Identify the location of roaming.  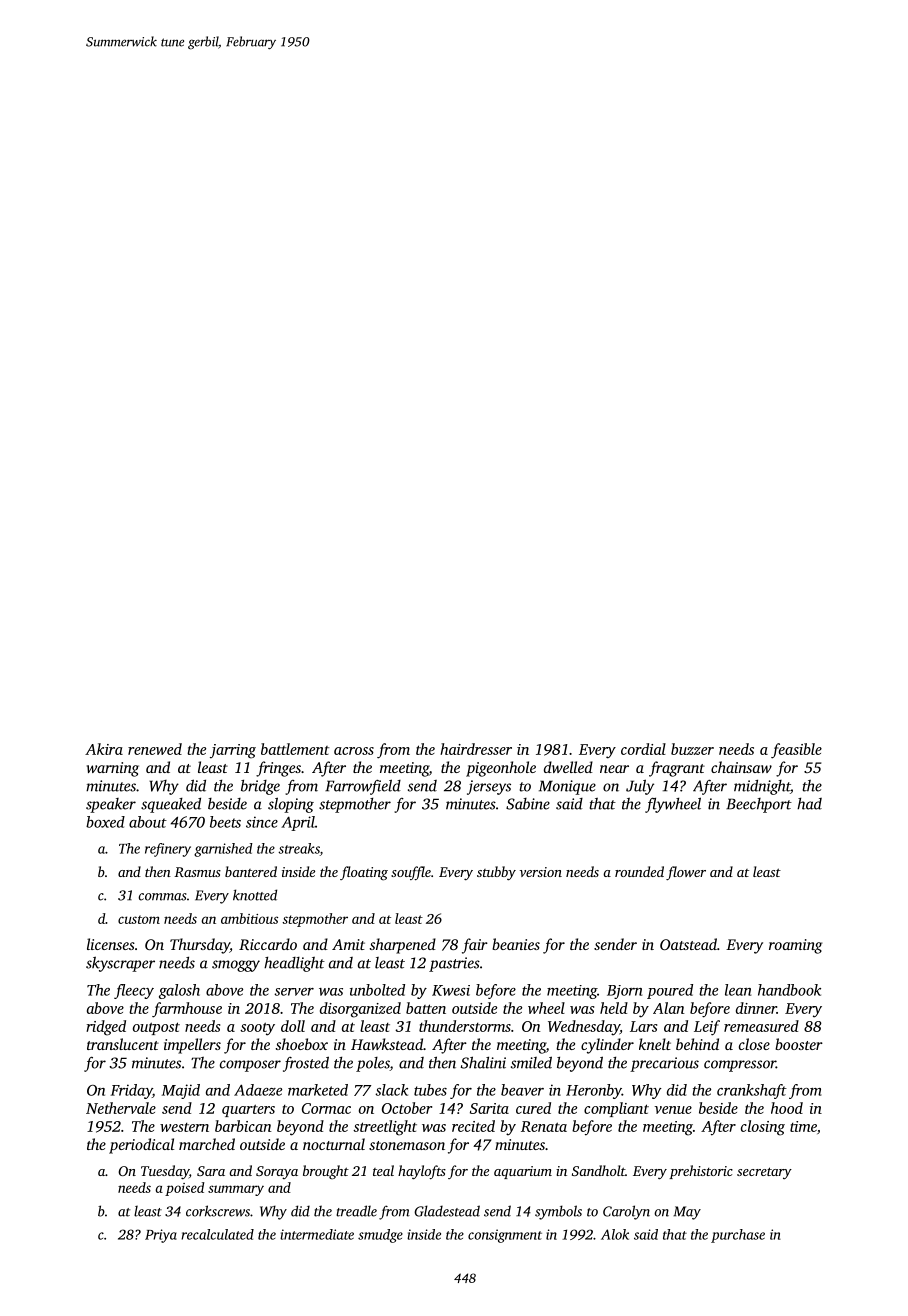
(795, 946).
